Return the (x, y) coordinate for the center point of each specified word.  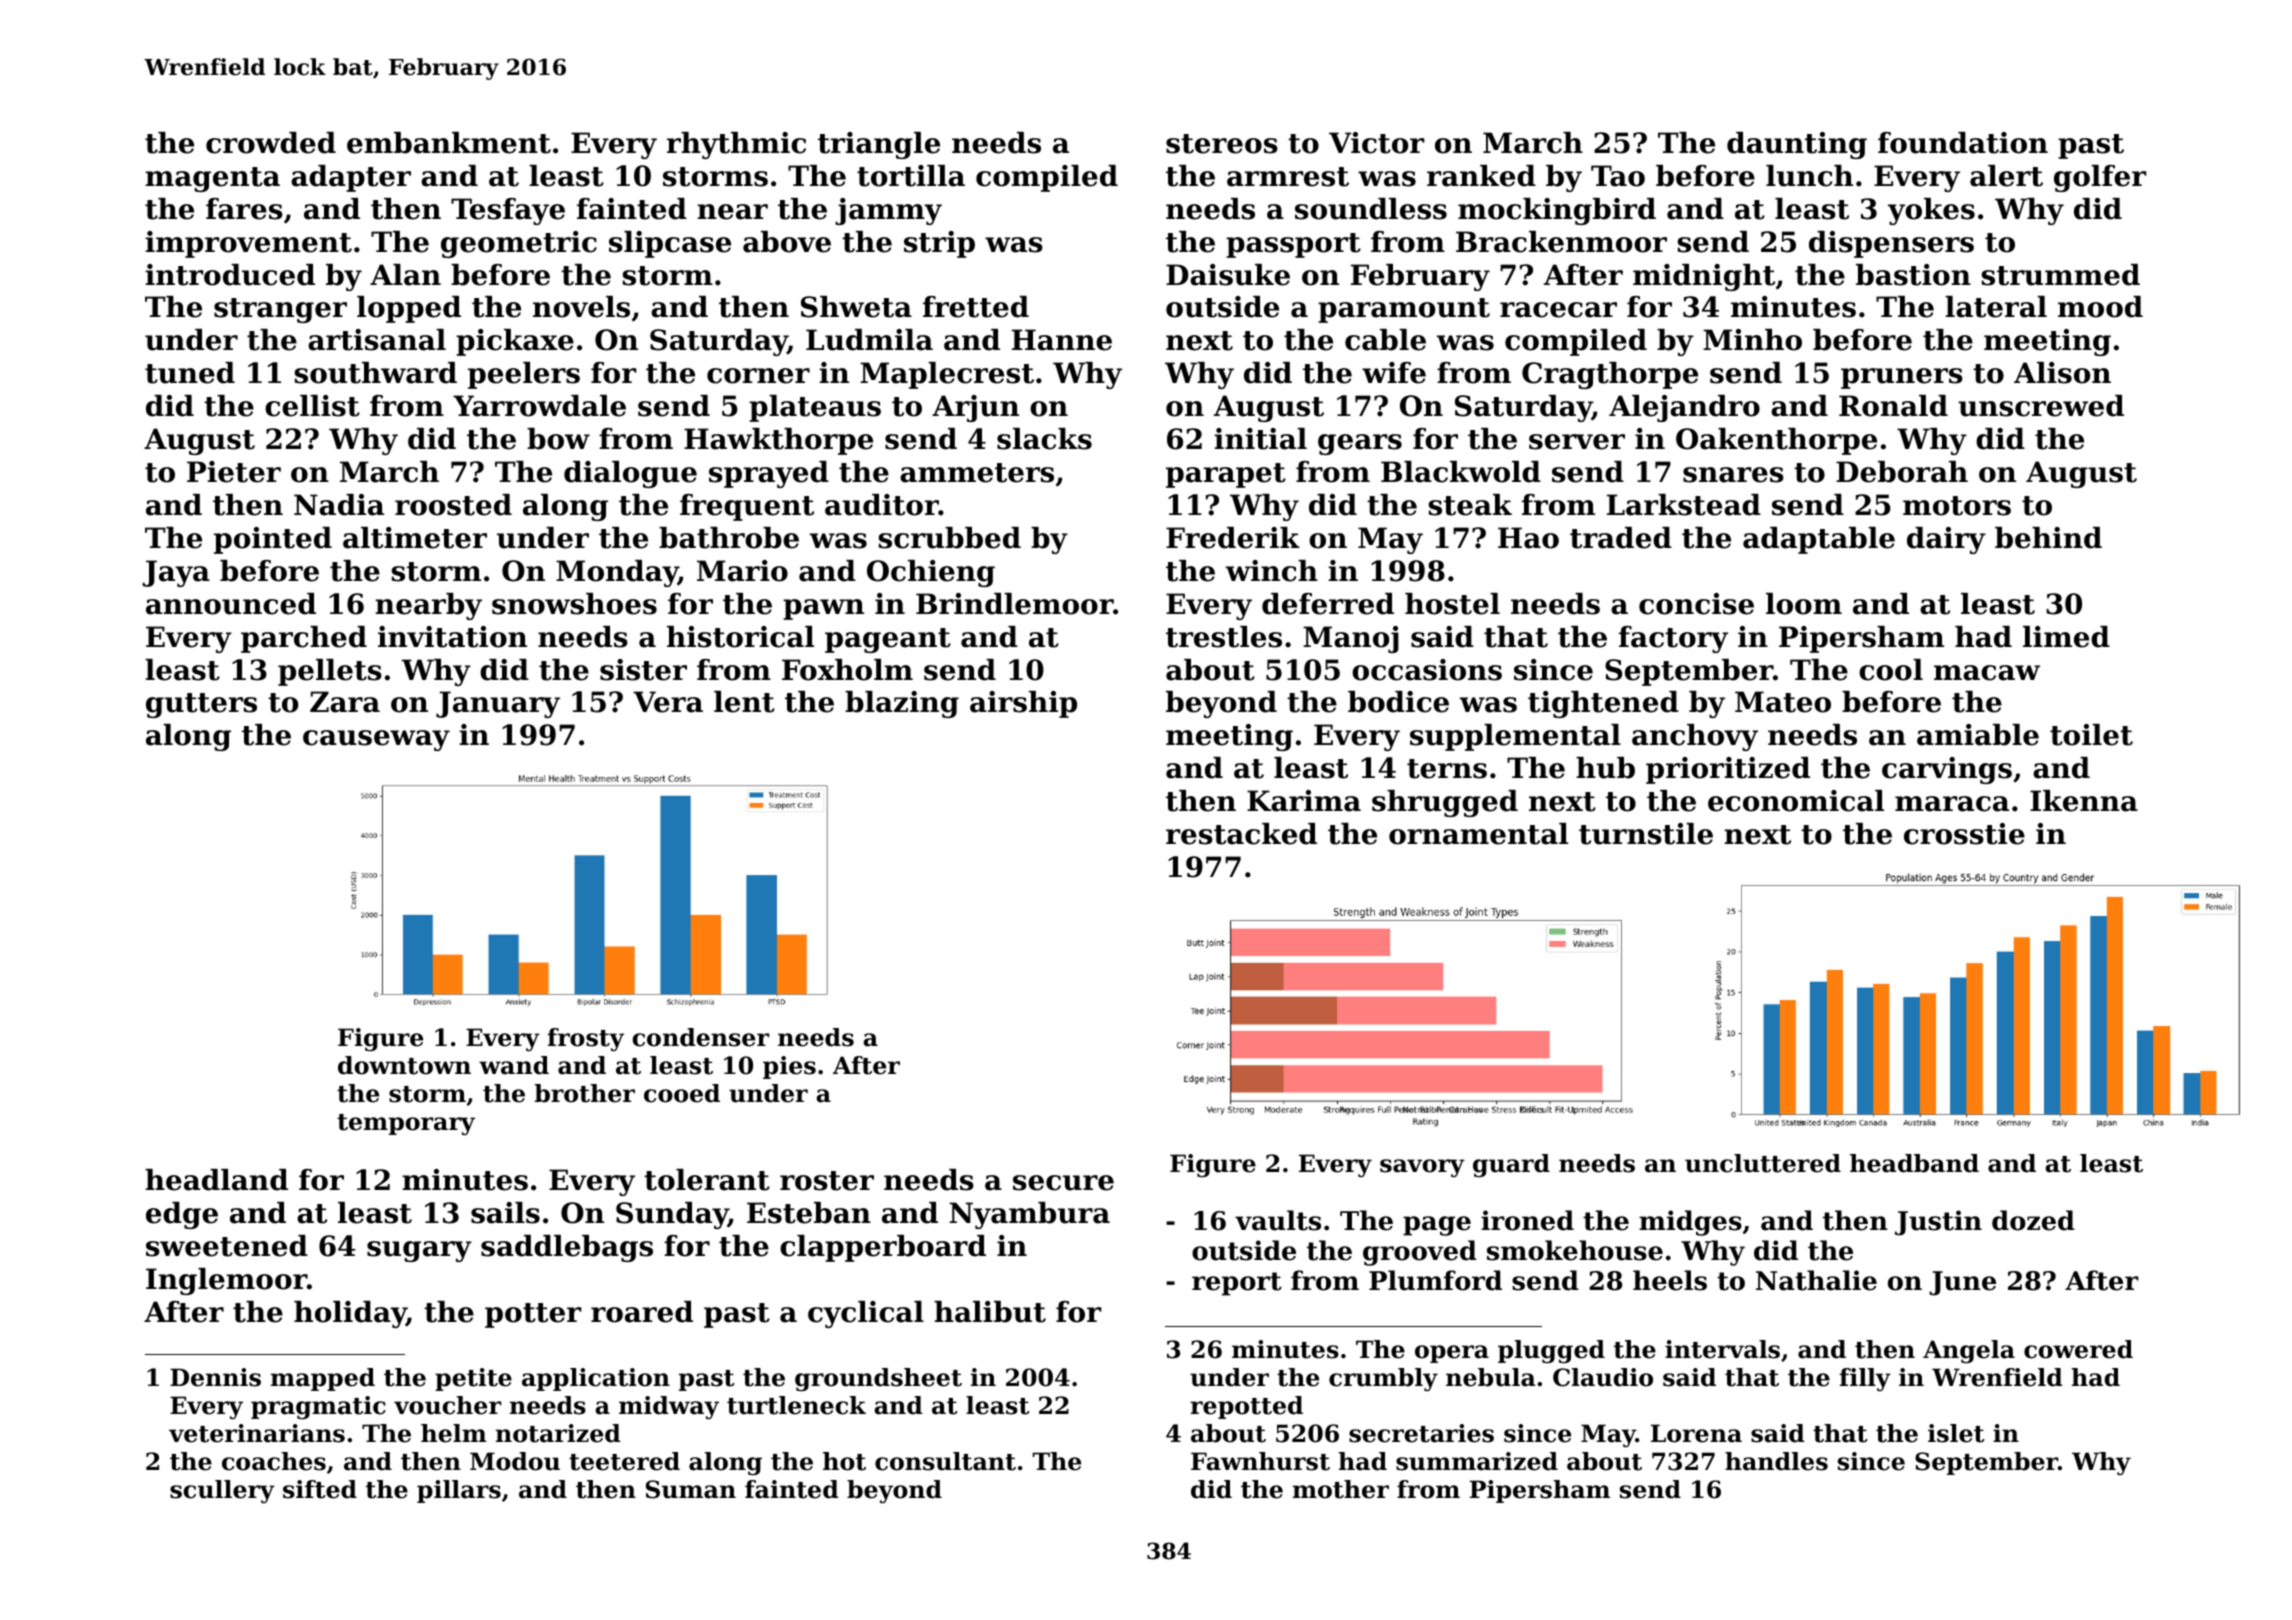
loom (1804, 604)
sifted (320, 1489)
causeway (376, 740)
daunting (1797, 145)
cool (1891, 670)
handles (1776, 1461)
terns (1447, 769)
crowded (271, 143)
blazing (902, 704)
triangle (879, 145)
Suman (691, 1489)
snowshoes (574, 604)
